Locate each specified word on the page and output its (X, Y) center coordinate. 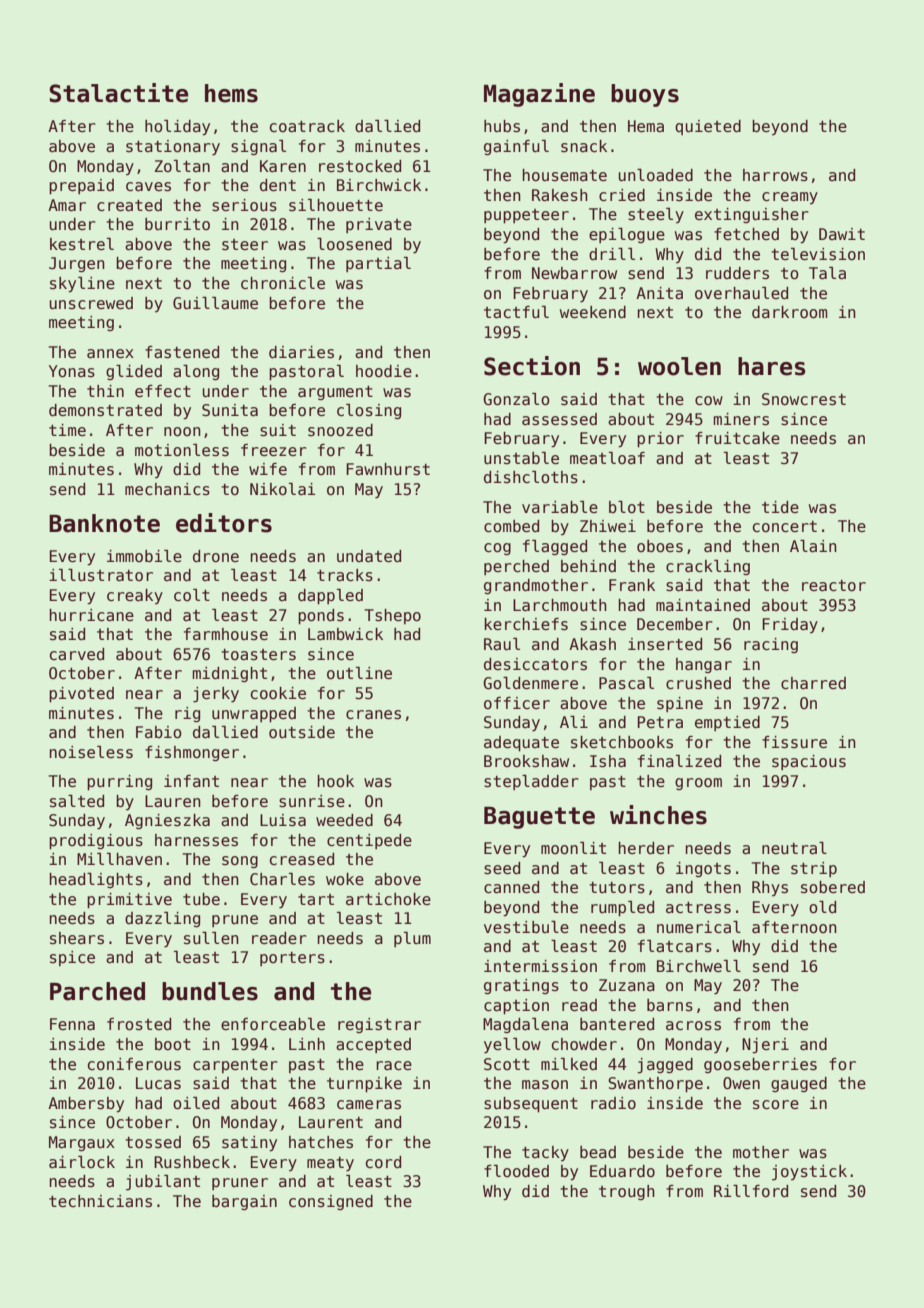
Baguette (539, 818)
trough (627, 1192)
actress (698, 908)
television (818, 254)
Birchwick (379, 185)
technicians (100, 1201)
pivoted (81, 694)
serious (244, 205)
